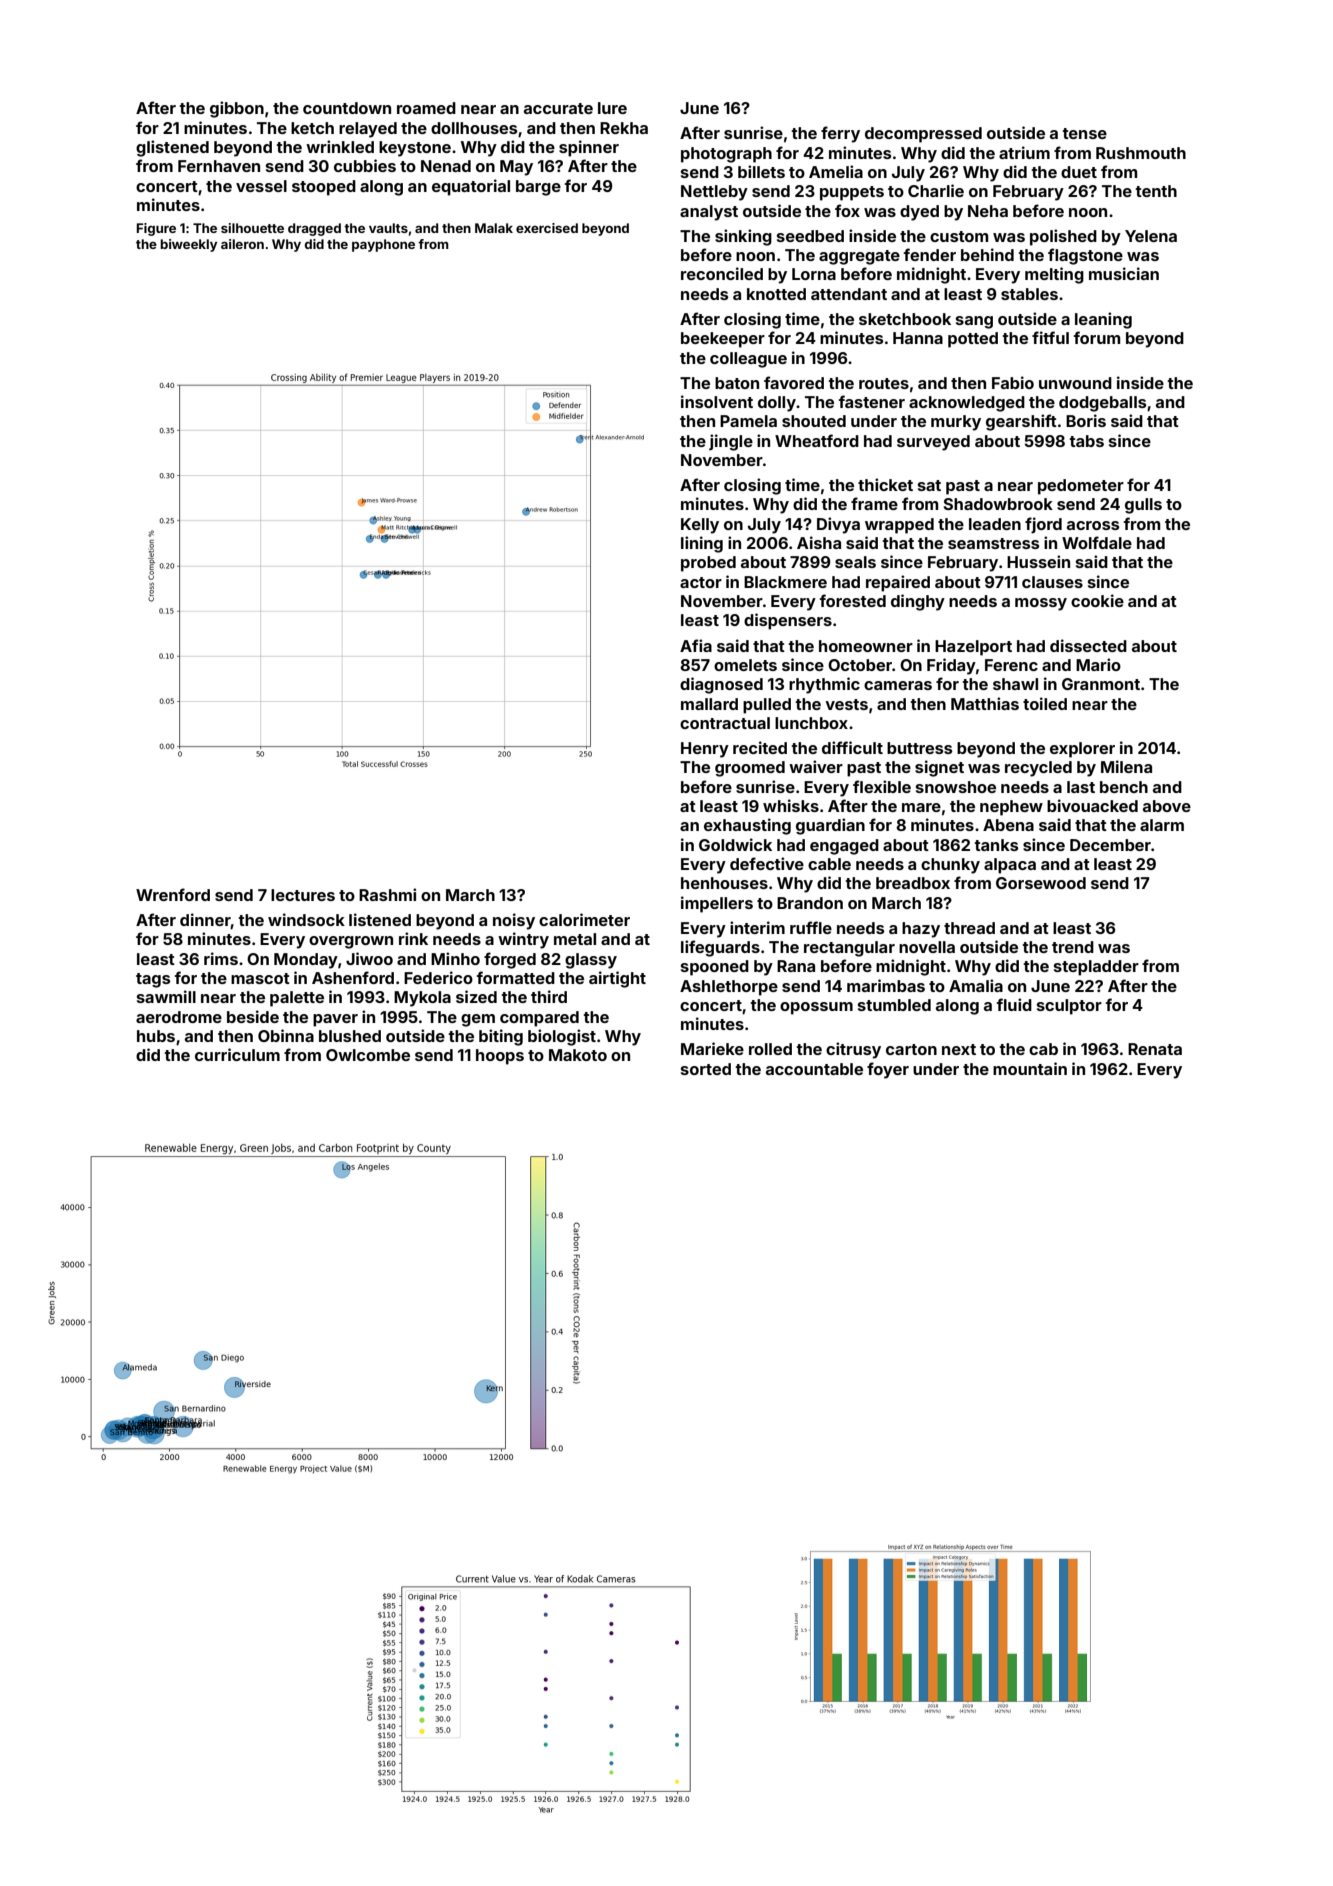 The height and width of the document is (1886, 1333). What do you see at coordinates (347, 108) in the document?
I see `countdown` at bounding box center [347, 108].
